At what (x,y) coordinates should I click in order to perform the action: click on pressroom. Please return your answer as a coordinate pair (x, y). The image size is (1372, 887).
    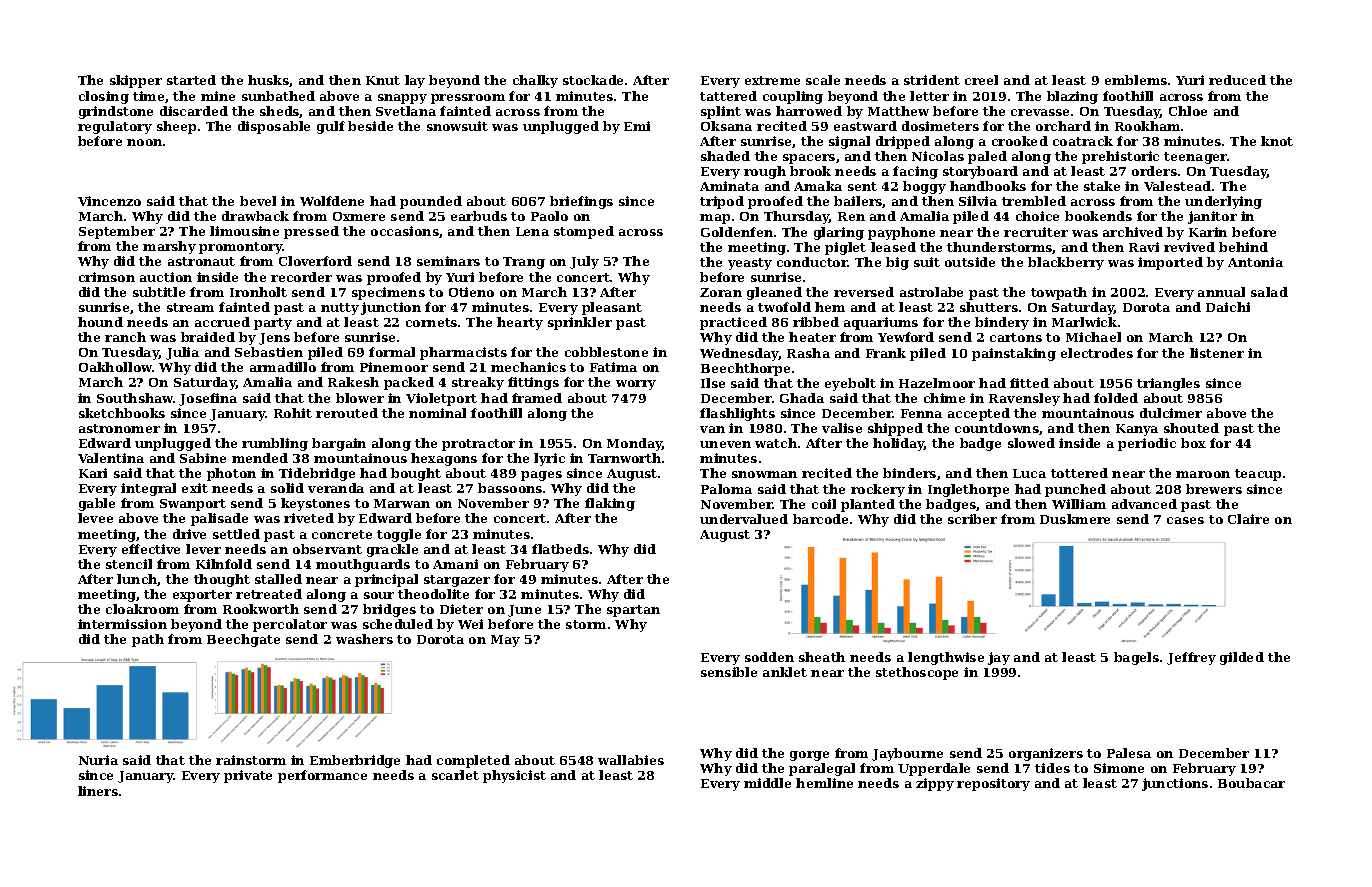
    Looking at the image, I should click on (468, 99).
